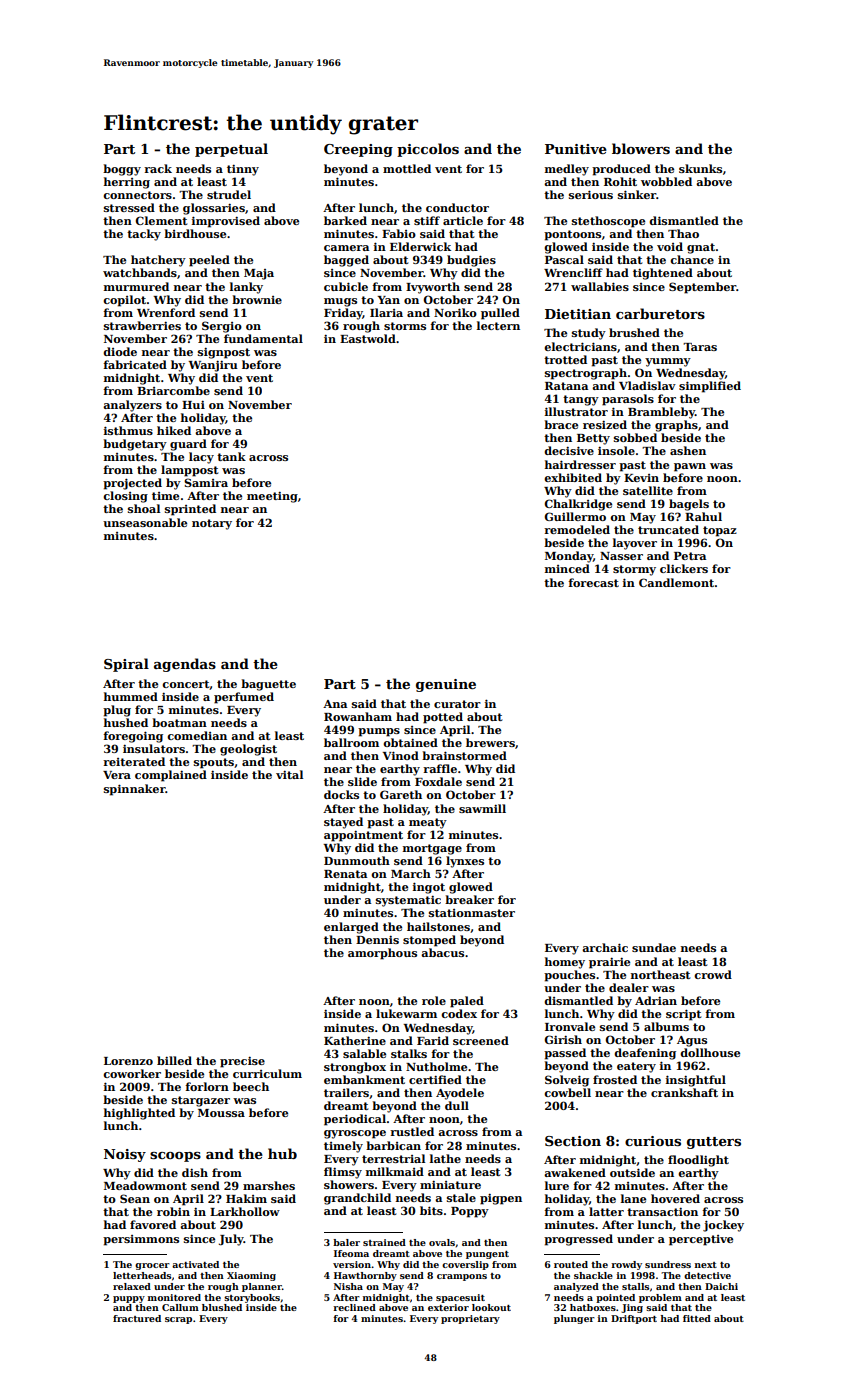 The height and width of the image is (1400, 849). I want to click on pouches, so click(569, 976).
